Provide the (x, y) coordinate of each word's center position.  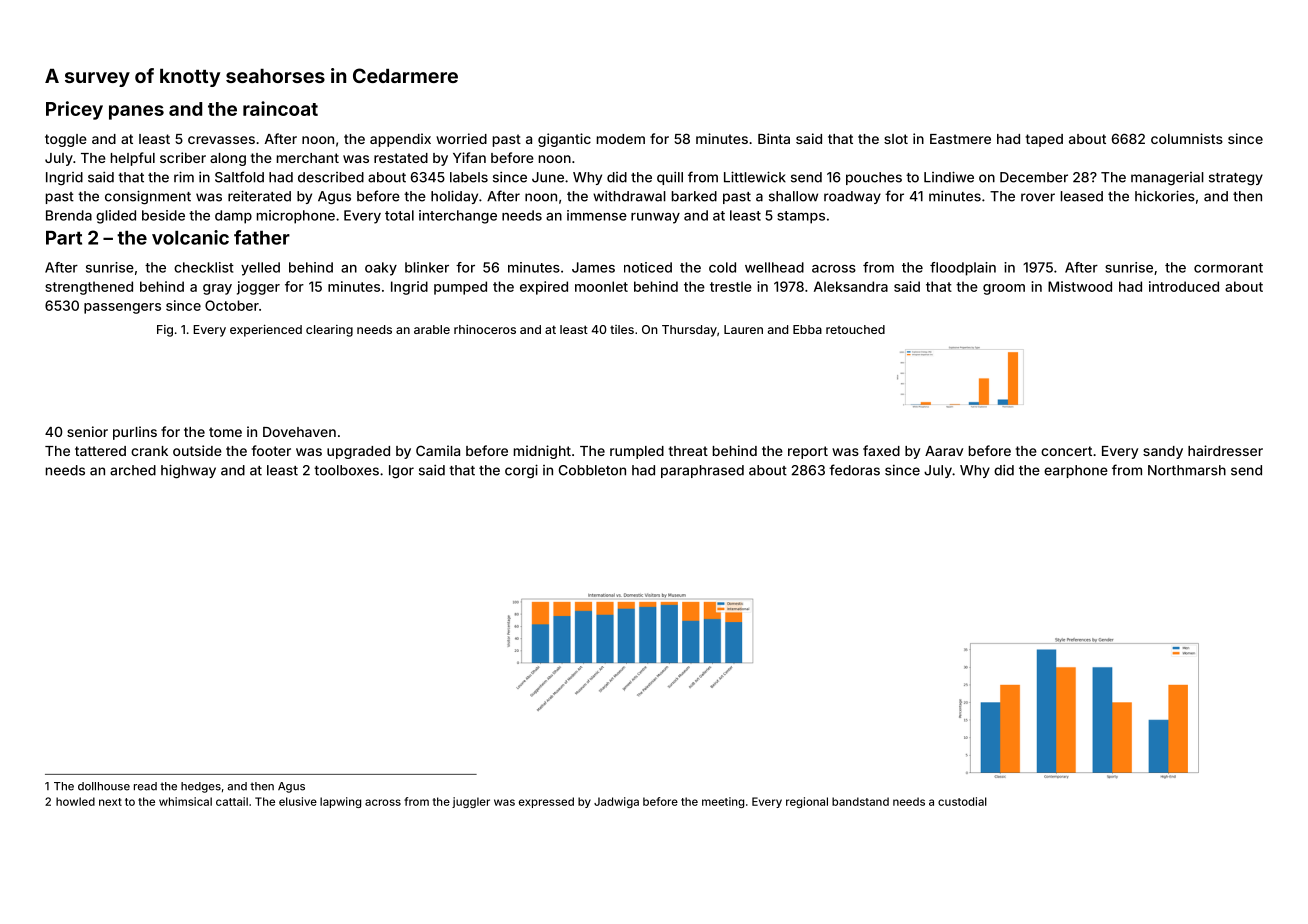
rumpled (637, 452)
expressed (546, 802)
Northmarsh (1187, 470)
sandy (1163, 452)
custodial (962, 801)
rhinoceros (485, 329)
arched (133, 470)
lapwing (340, 802)
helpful (133, 159)
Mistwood (1080, 286)
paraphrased (702, 471)
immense (597, 215)
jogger (258, 288)
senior (87, 431)
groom (1004, 289)
